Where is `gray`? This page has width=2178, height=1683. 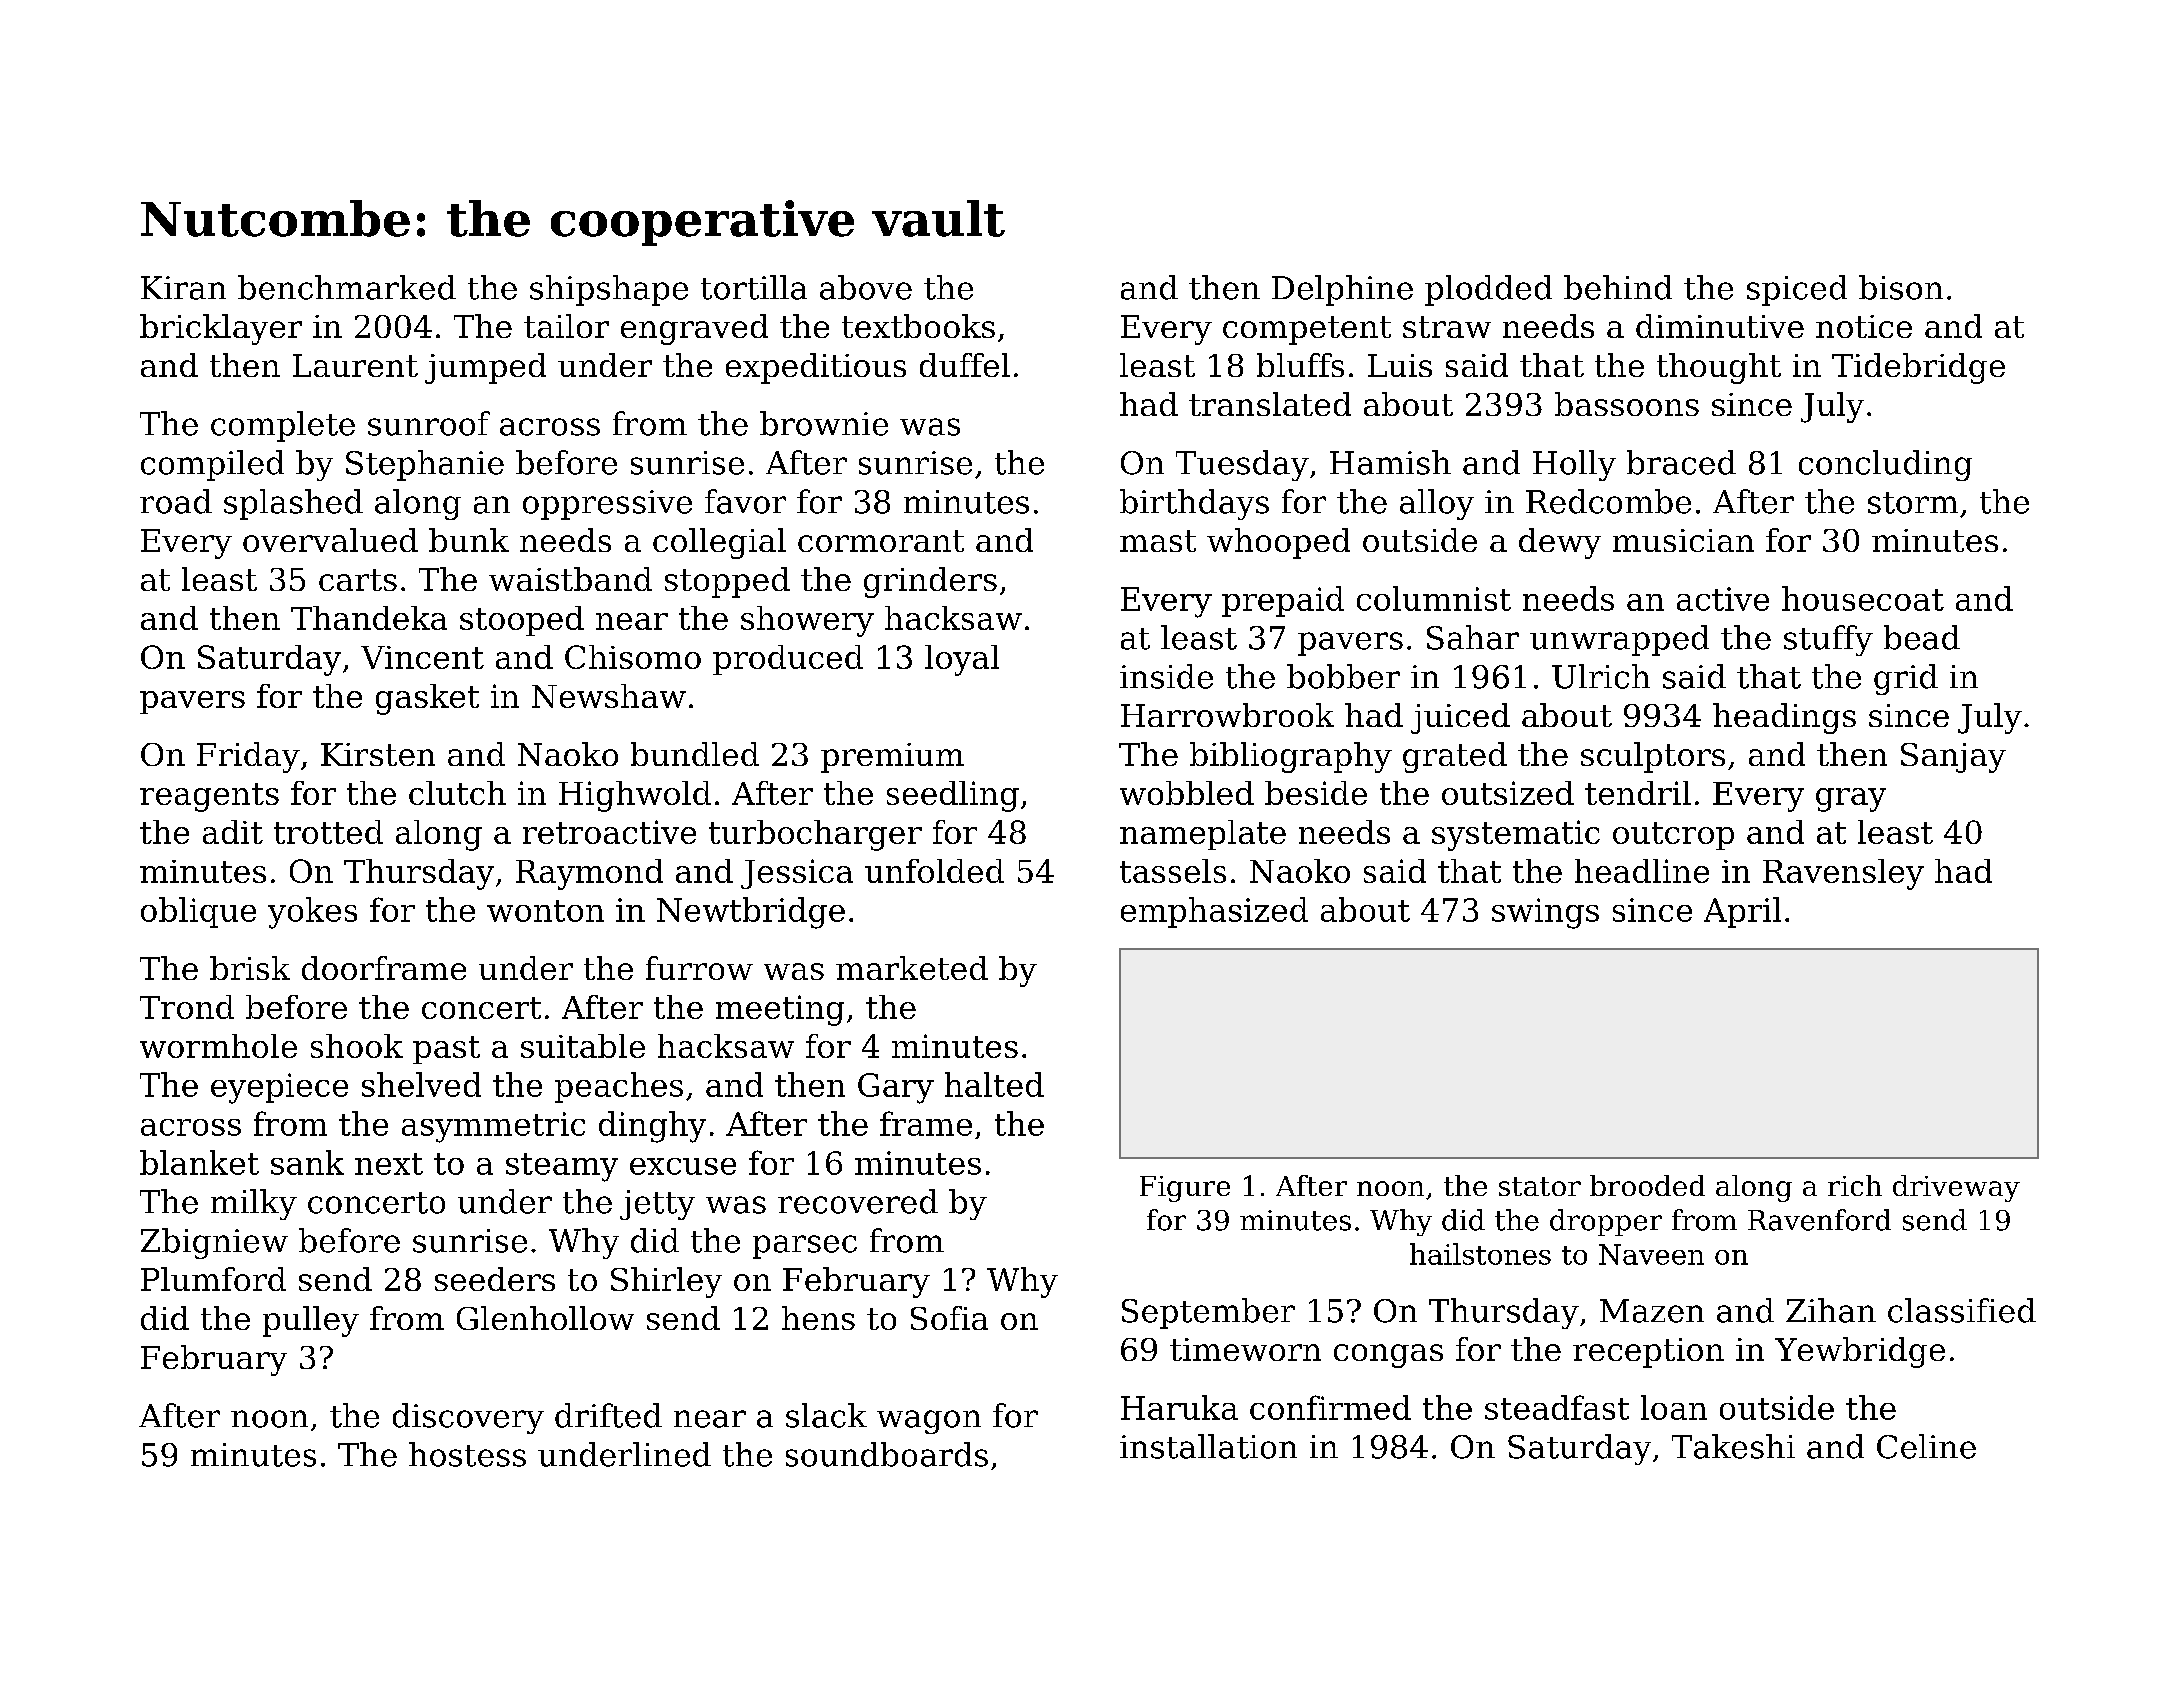
gray is located at coordinates (1851, 800).
